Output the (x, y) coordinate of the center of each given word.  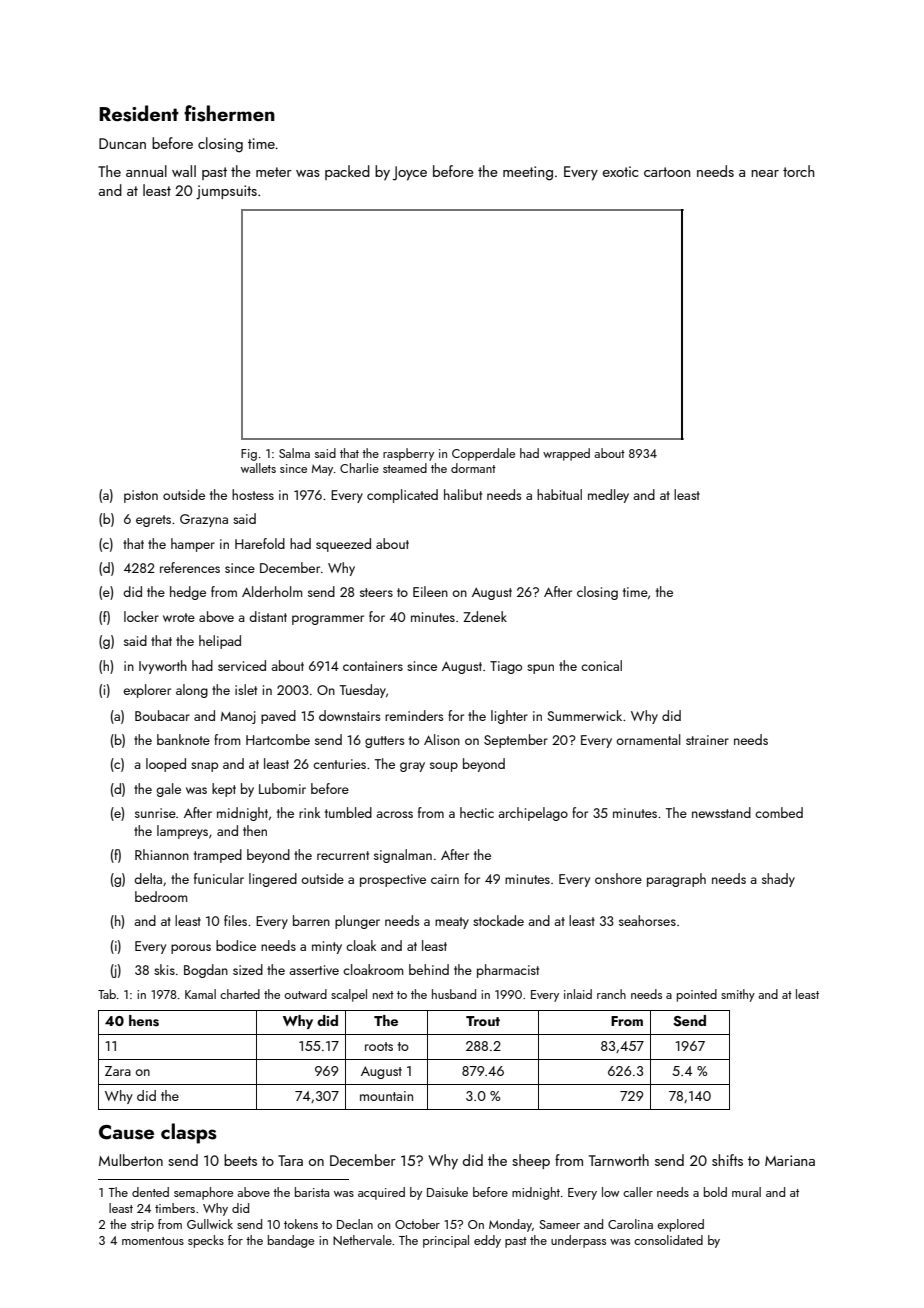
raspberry (408, 454)
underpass (578, 1241)
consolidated (668, 1240)
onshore (618, 878)
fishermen (229, 113)
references (190, 567)
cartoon (667, 172)
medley (608, 496)
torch (798, 171)
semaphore (203, 1193)
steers (376, 592)
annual (146, 171)
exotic (620, 171)
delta (148, 878)
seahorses (647, 920)
